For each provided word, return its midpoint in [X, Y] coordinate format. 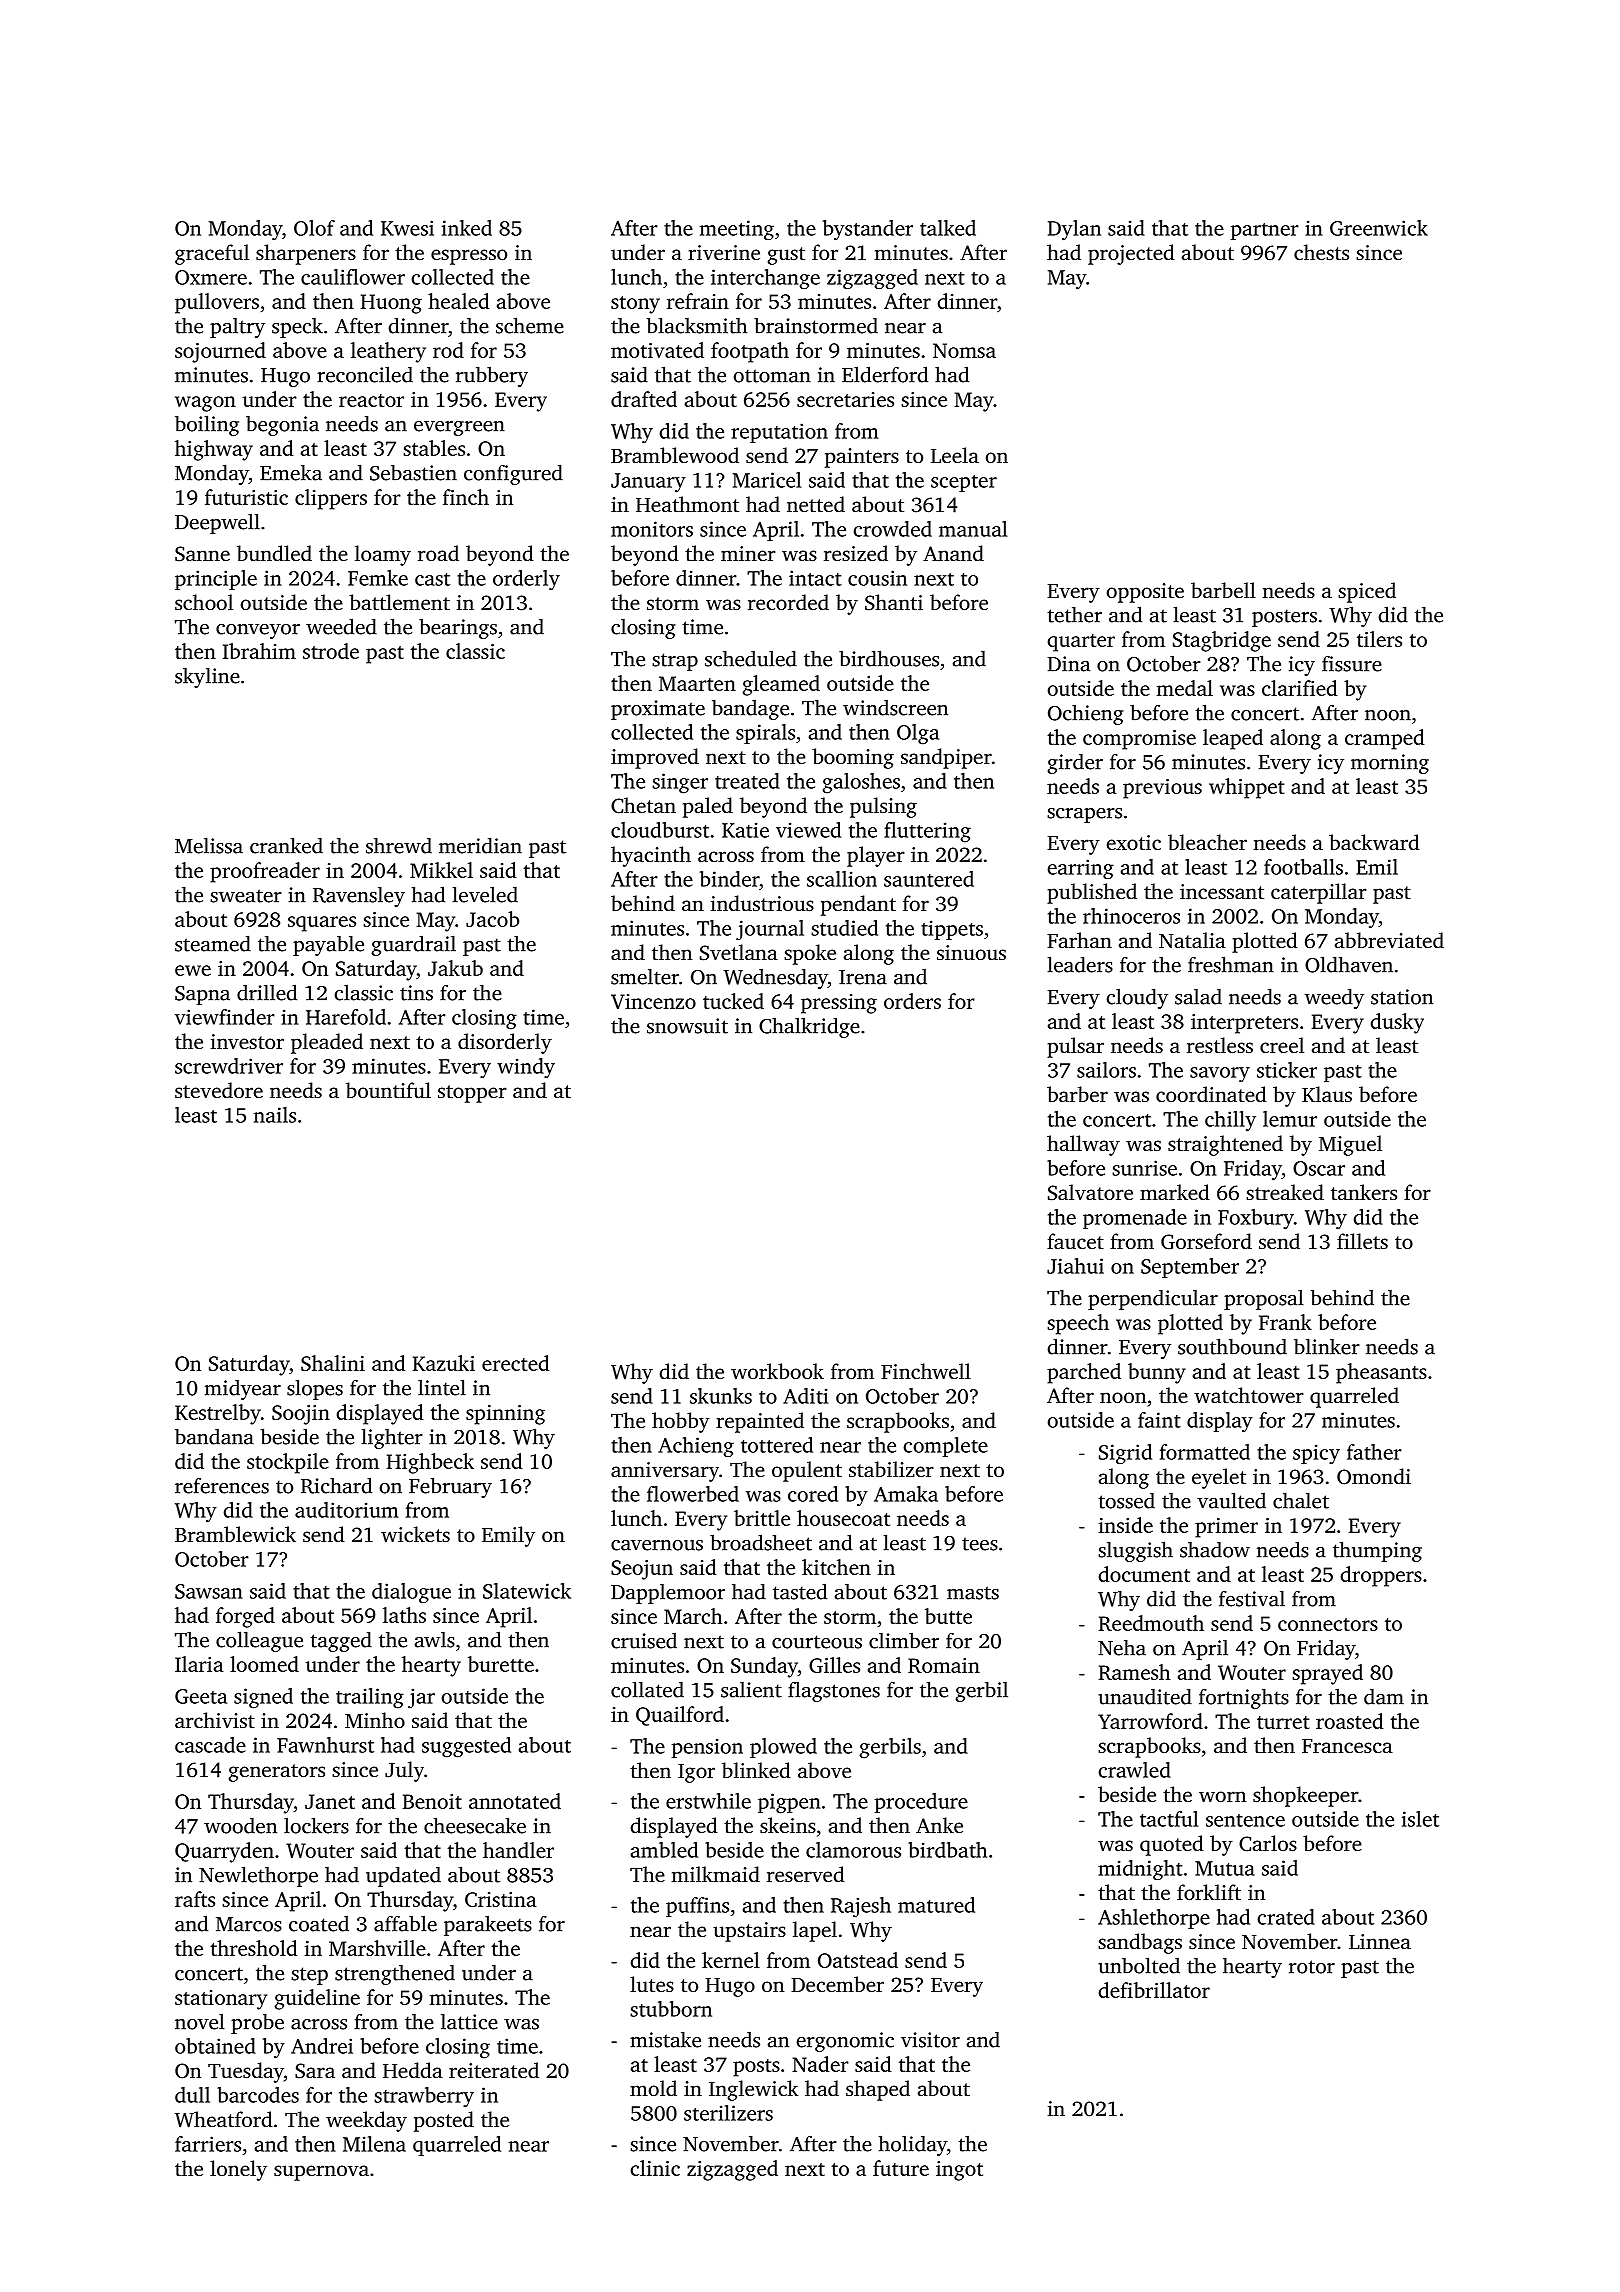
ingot [959, 2171]
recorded [788, 602]
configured [513, 474]
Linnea [1380, 1941]
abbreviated [1389, 940]
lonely [238, 2170]
